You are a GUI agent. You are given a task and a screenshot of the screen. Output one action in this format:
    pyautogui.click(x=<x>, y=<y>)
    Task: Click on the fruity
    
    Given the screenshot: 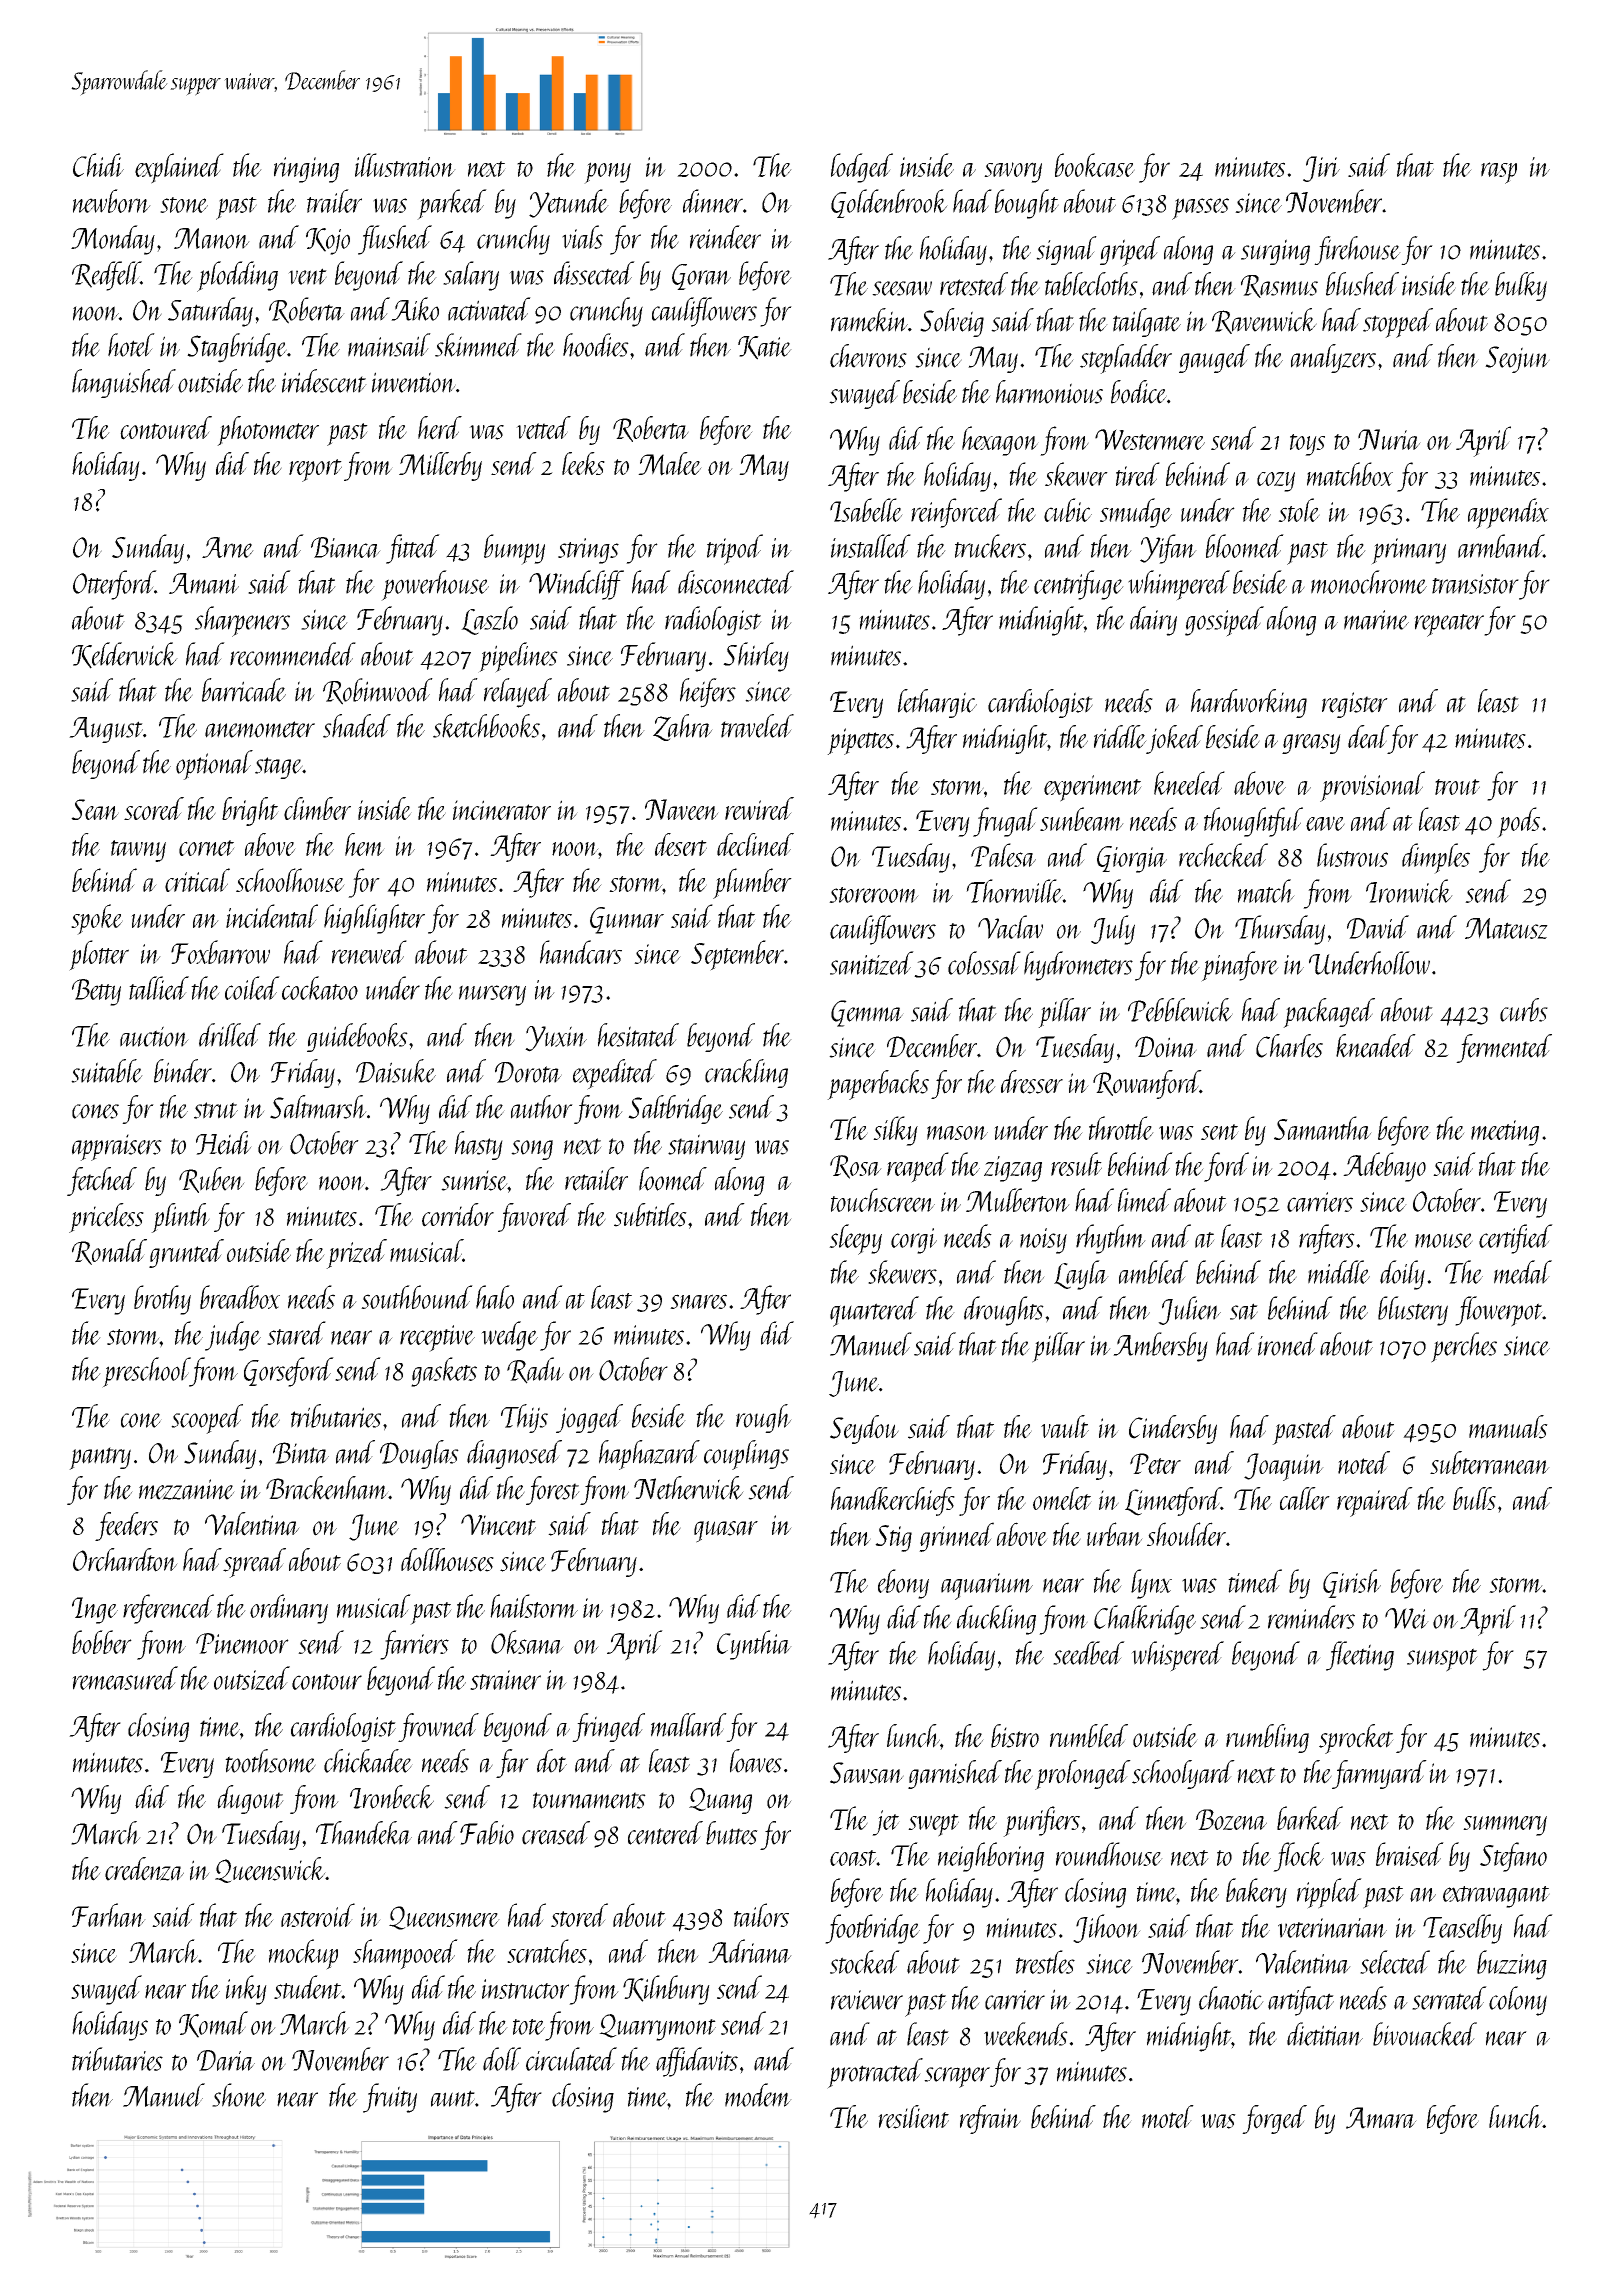 What is the action you would take?
    pyautogui.click(x=390, y=2098)
